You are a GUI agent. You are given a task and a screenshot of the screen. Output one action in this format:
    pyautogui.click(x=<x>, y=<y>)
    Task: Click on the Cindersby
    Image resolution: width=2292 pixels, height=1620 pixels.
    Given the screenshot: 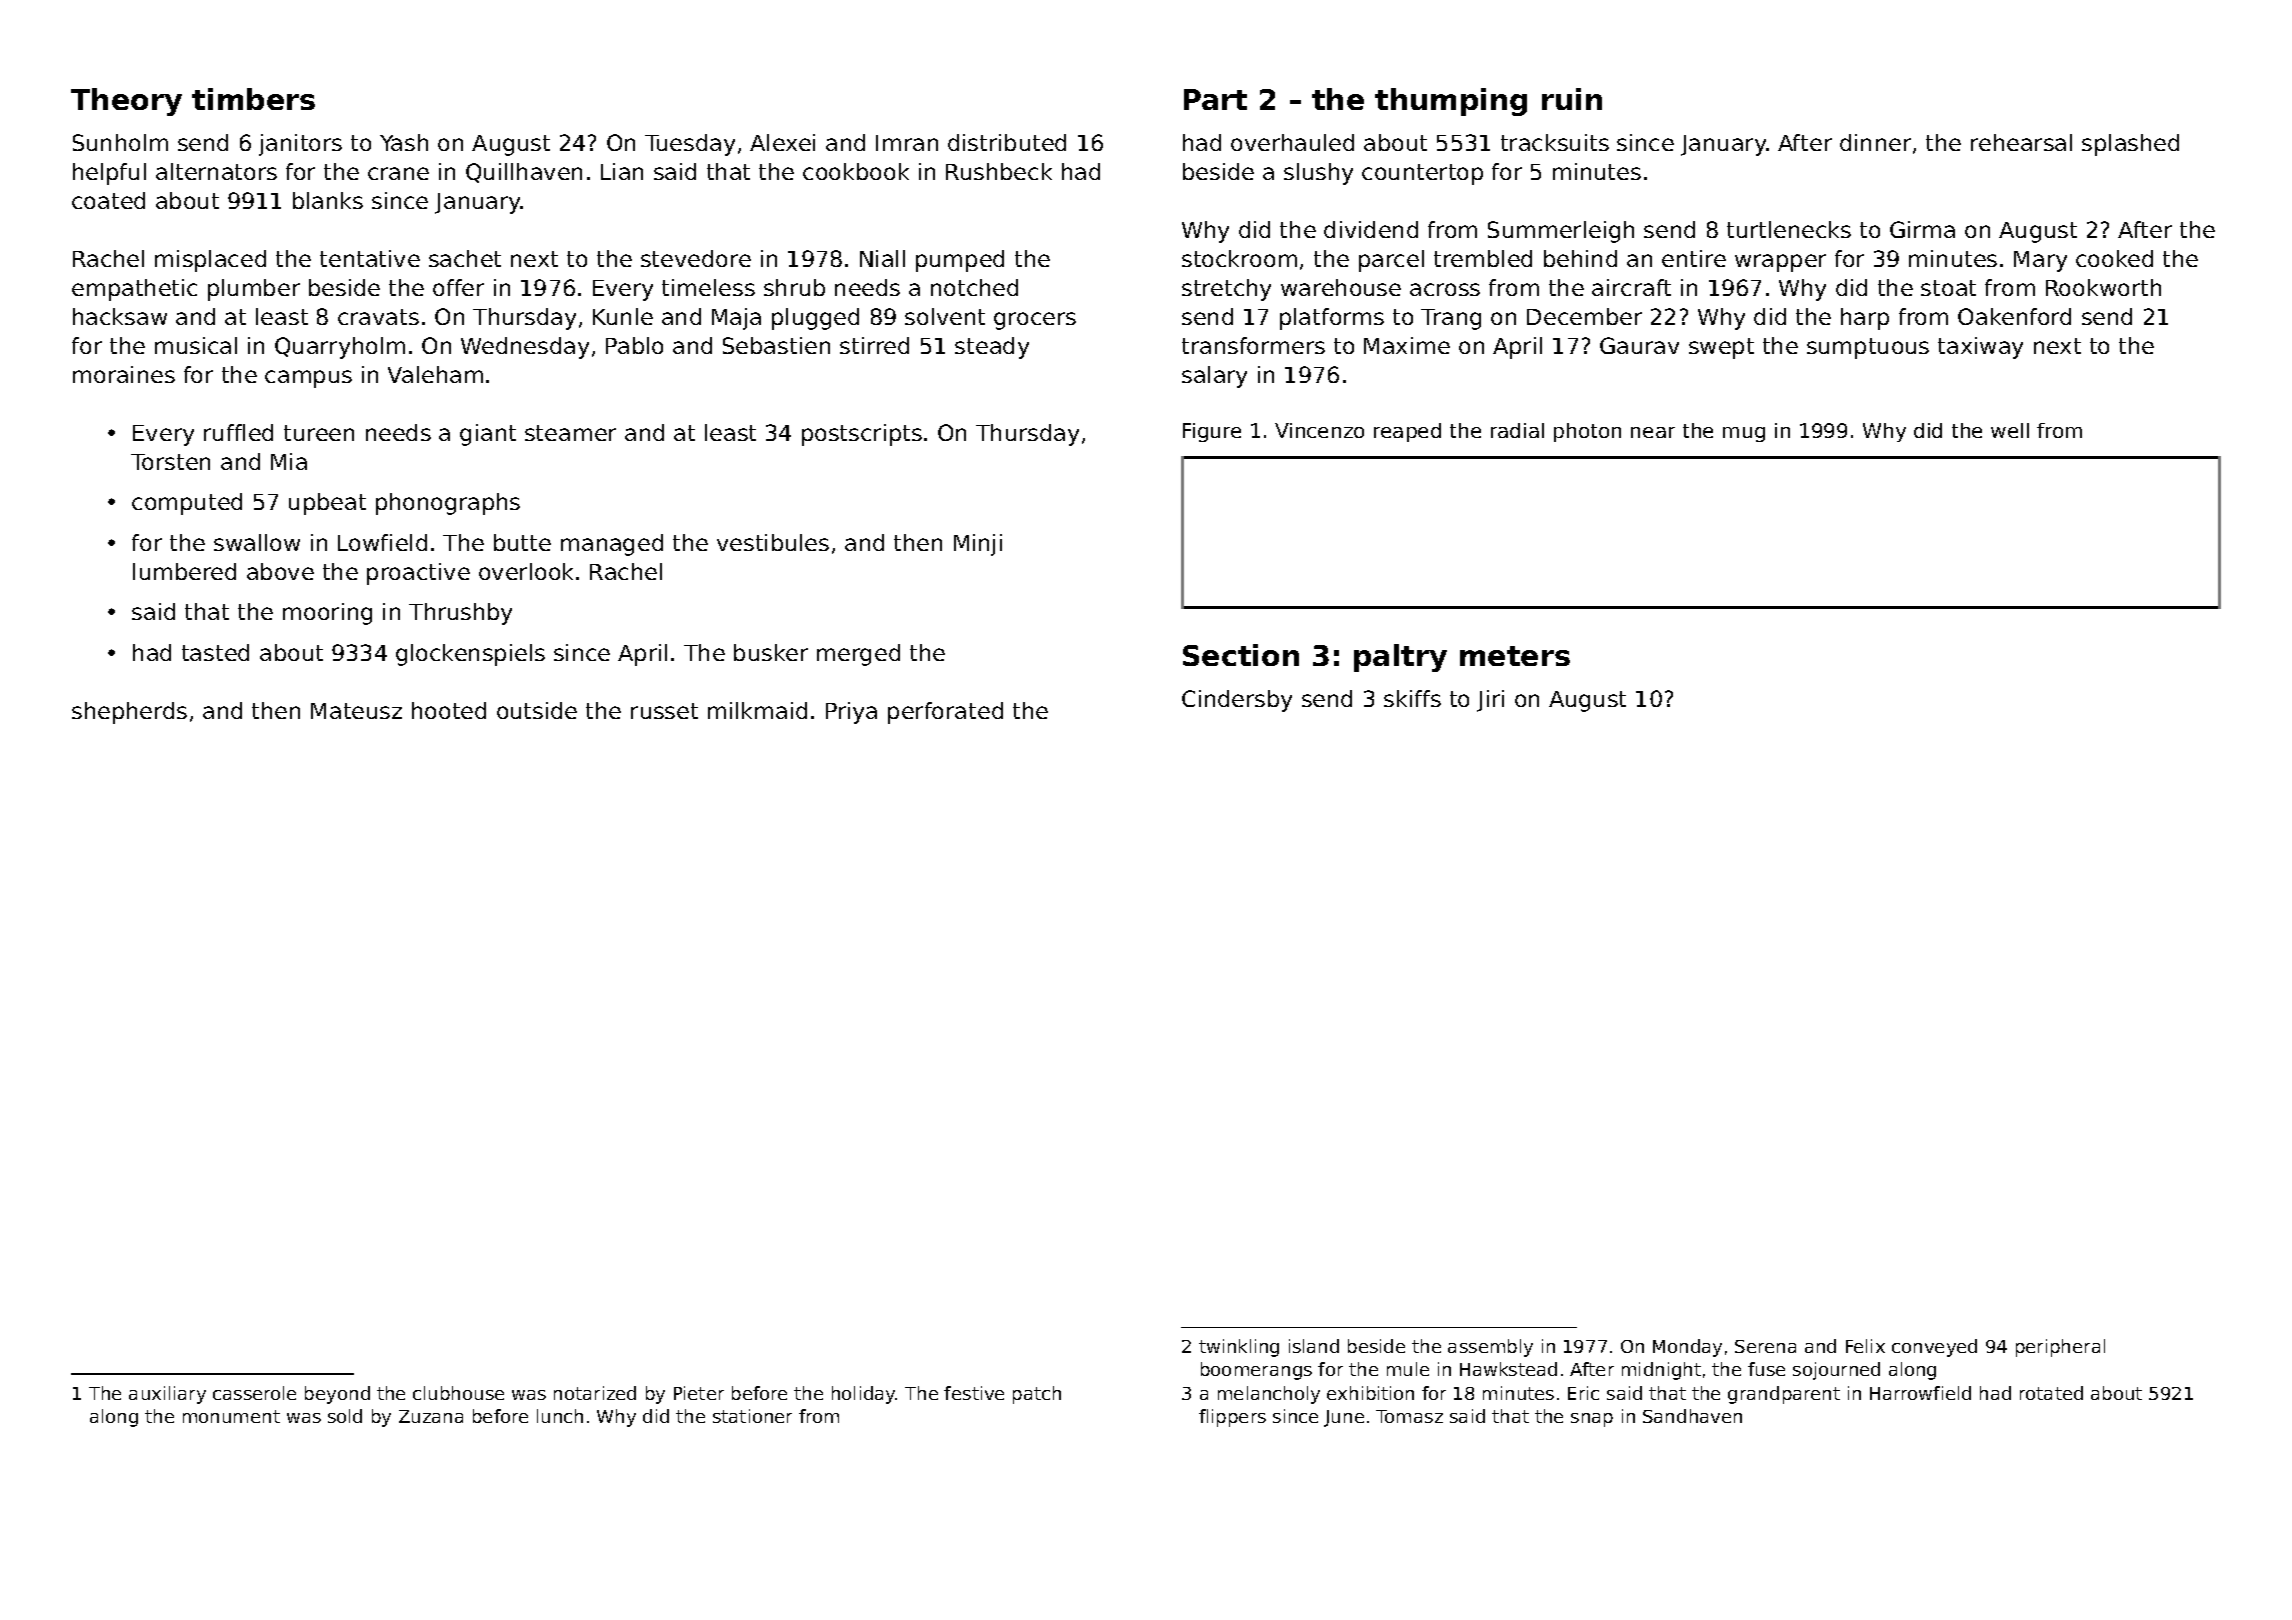 What is the action you would take?
    pyautogui.click(x=1237, y=701)
